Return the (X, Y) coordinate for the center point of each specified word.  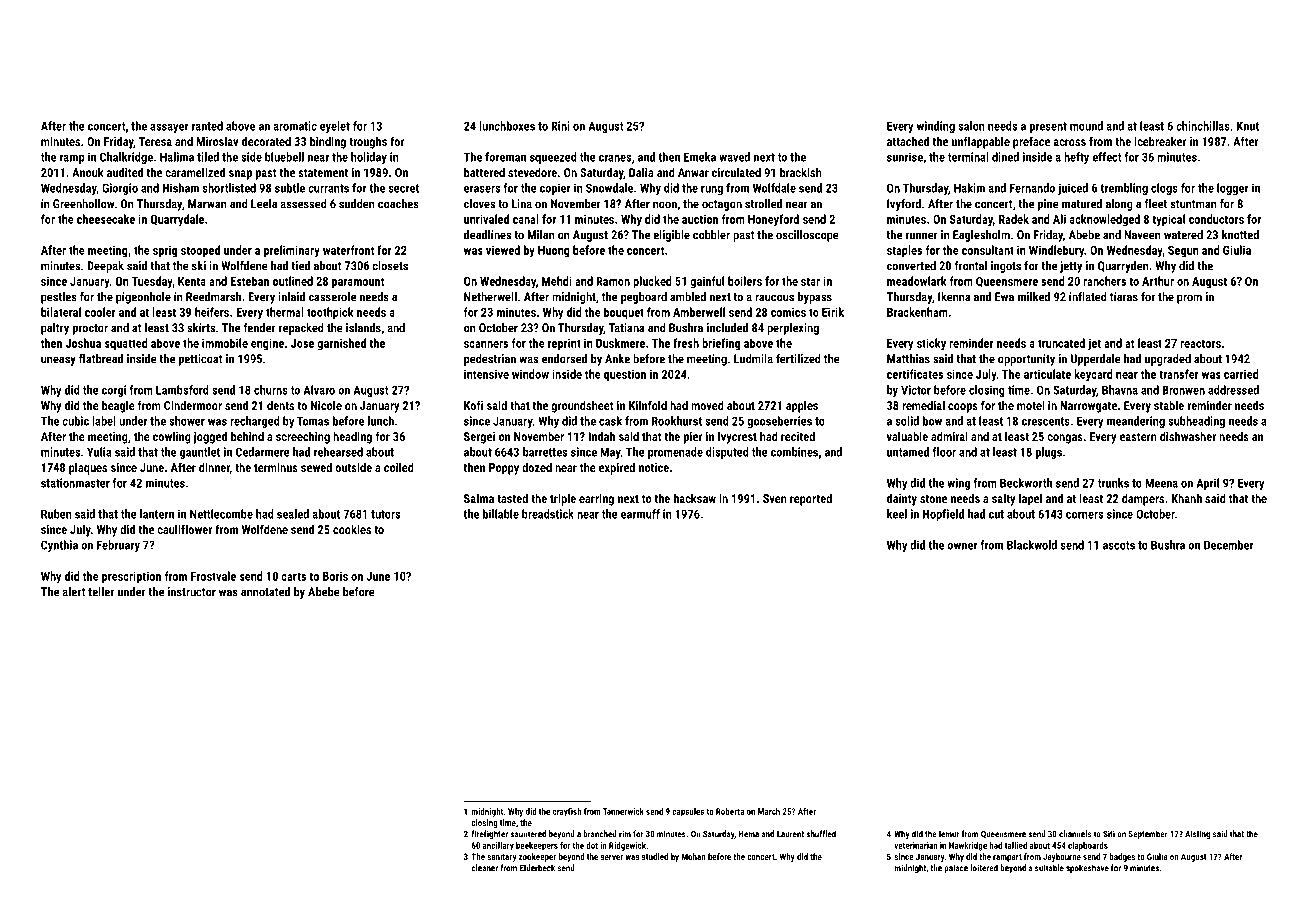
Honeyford (773, 220)
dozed (537, 467)
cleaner (484, 868)
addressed (1233, 390)
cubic (75, 421)
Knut (1248, 126)
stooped (200, 251)
